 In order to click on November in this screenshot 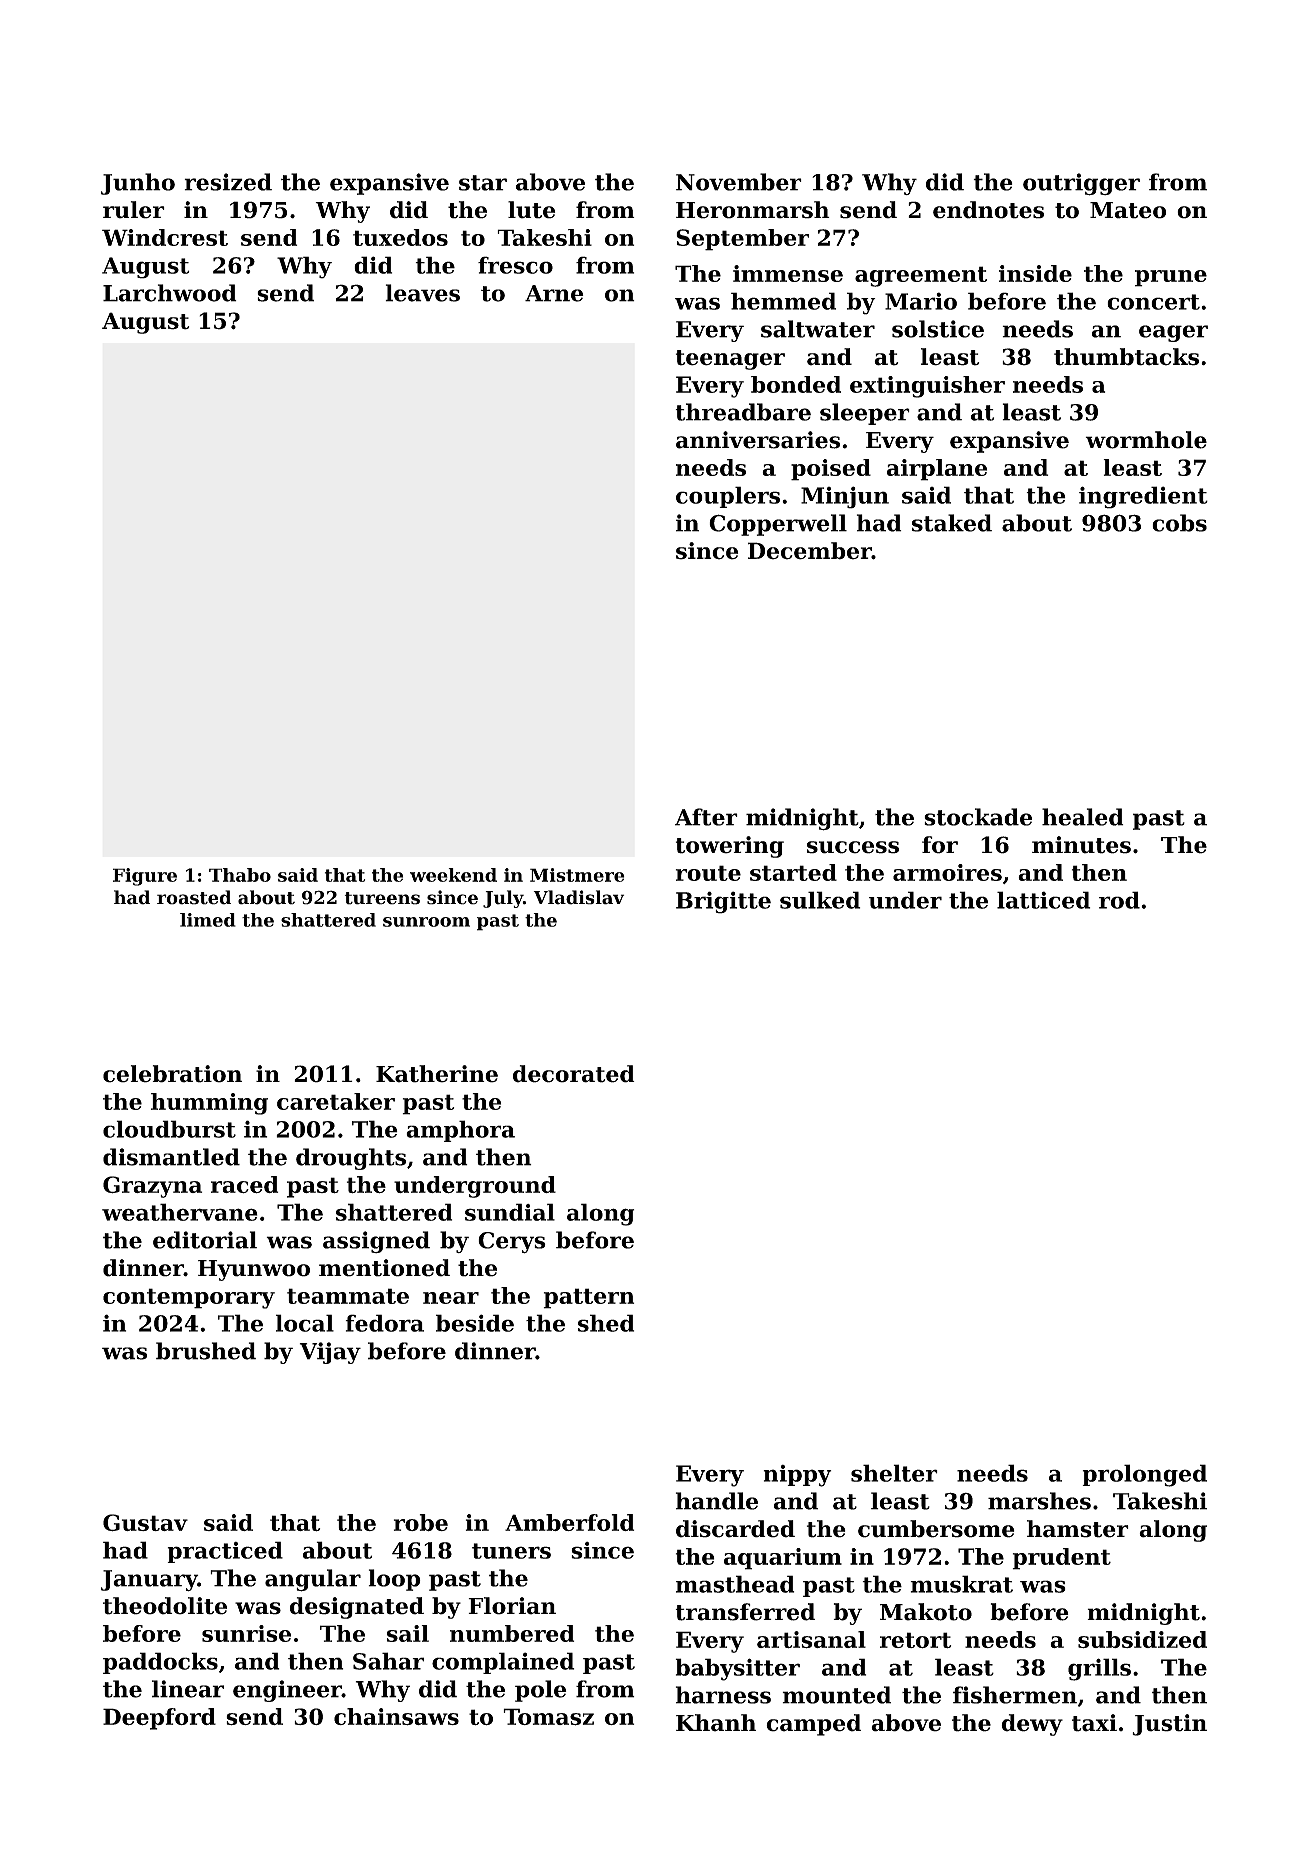, I will do `click(739, 182)`.
